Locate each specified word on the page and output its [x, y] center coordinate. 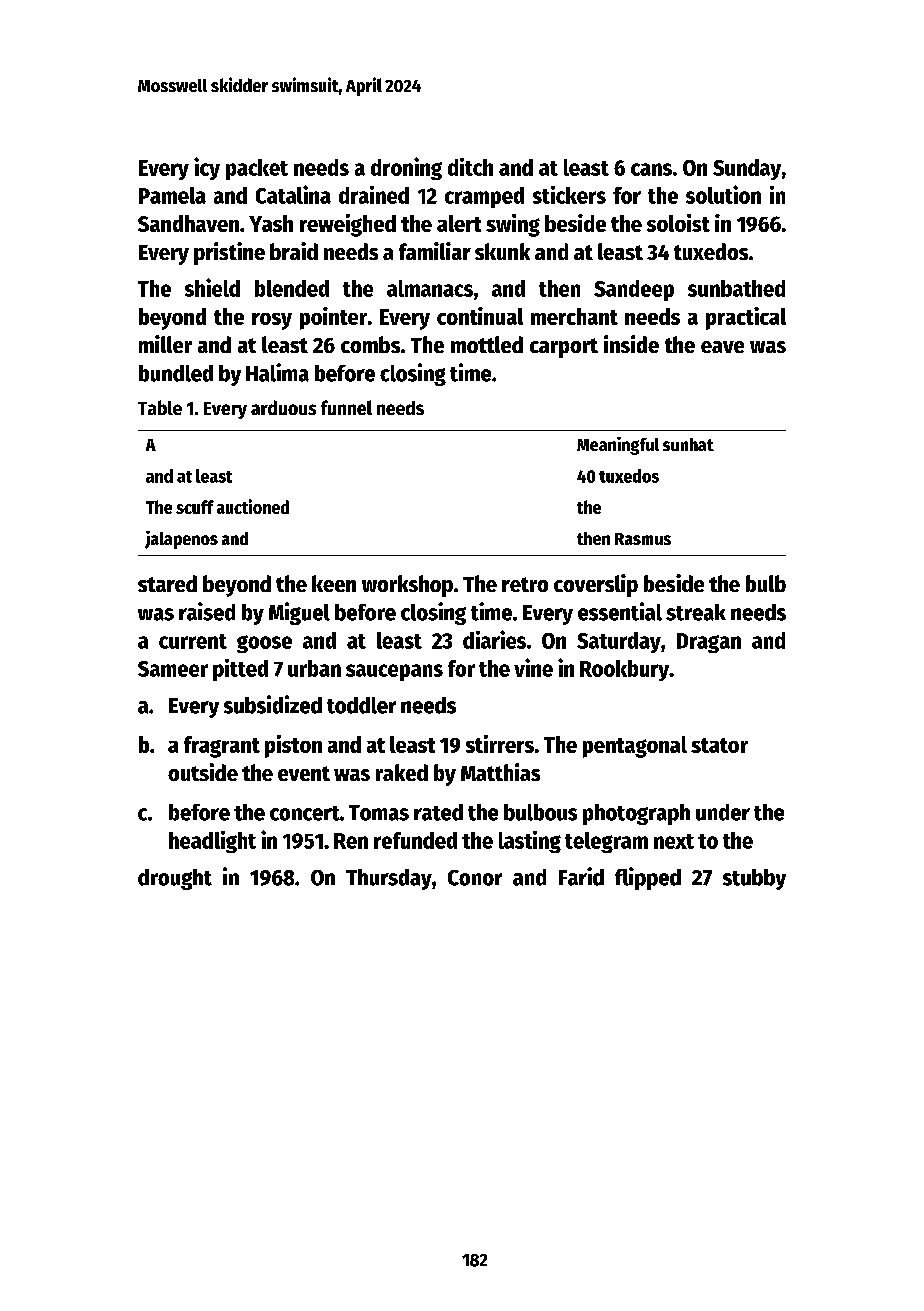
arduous [283, 407]
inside [631, 344]
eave [722, 347]
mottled [487, 344]
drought [175, 879]
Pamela [172, 195]
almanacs [430, 288]
